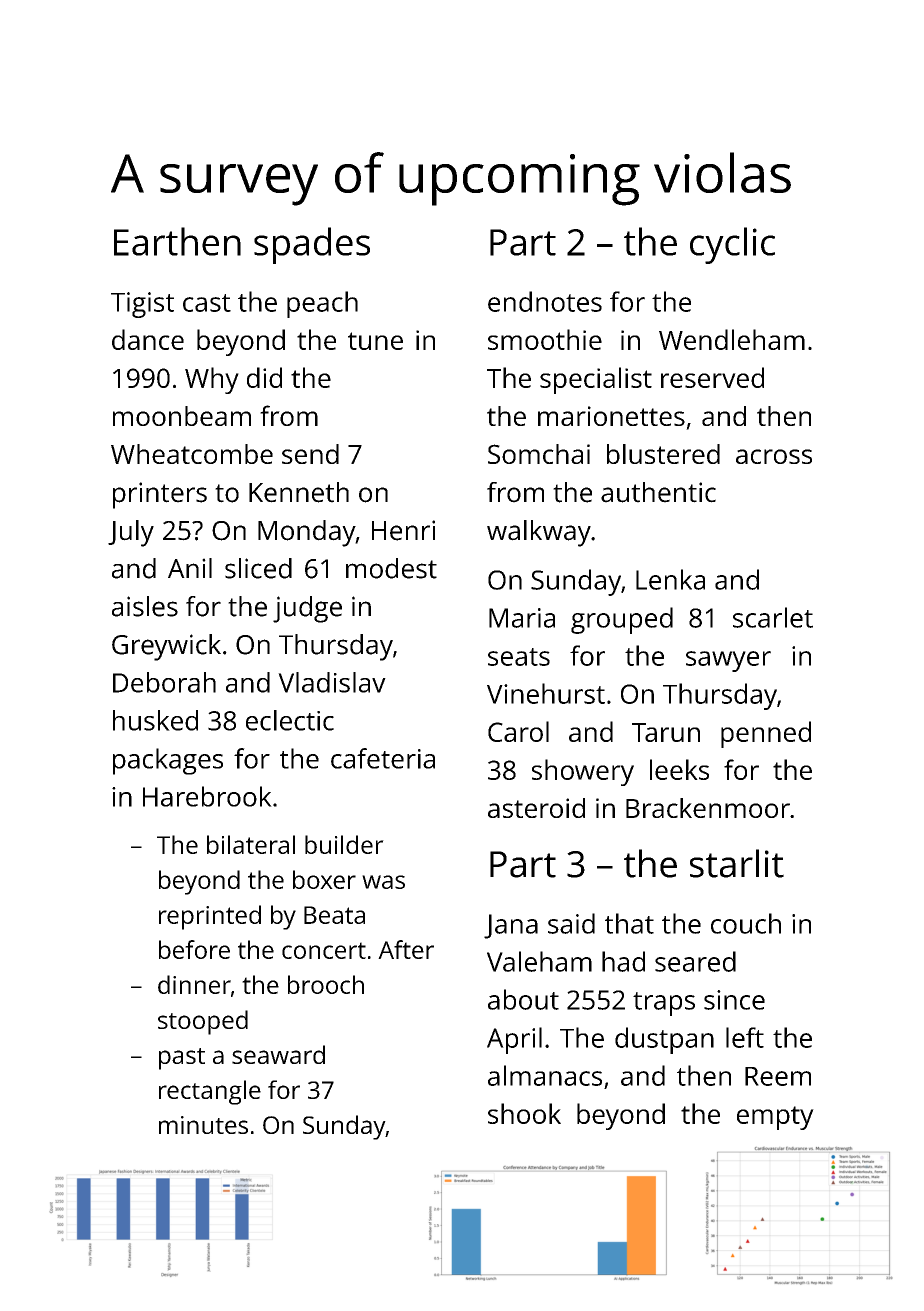 The width and height of the page is (924, 1311). What do you see at coordinates (732, 339) in the page?
I see `Wendleham` at bounding box center [732, 339].
